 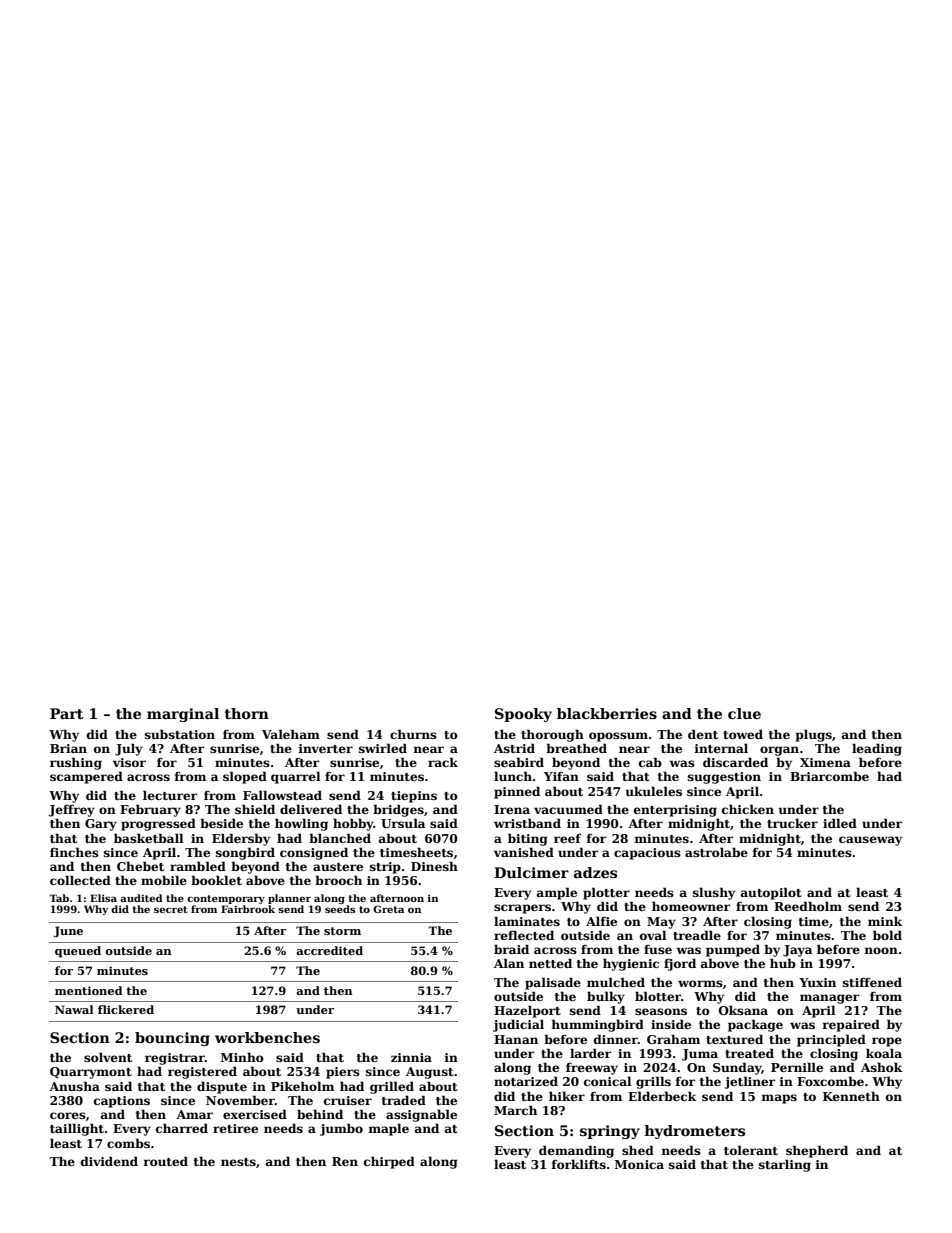 I want to click on collected, so click(x=80, y=880).
